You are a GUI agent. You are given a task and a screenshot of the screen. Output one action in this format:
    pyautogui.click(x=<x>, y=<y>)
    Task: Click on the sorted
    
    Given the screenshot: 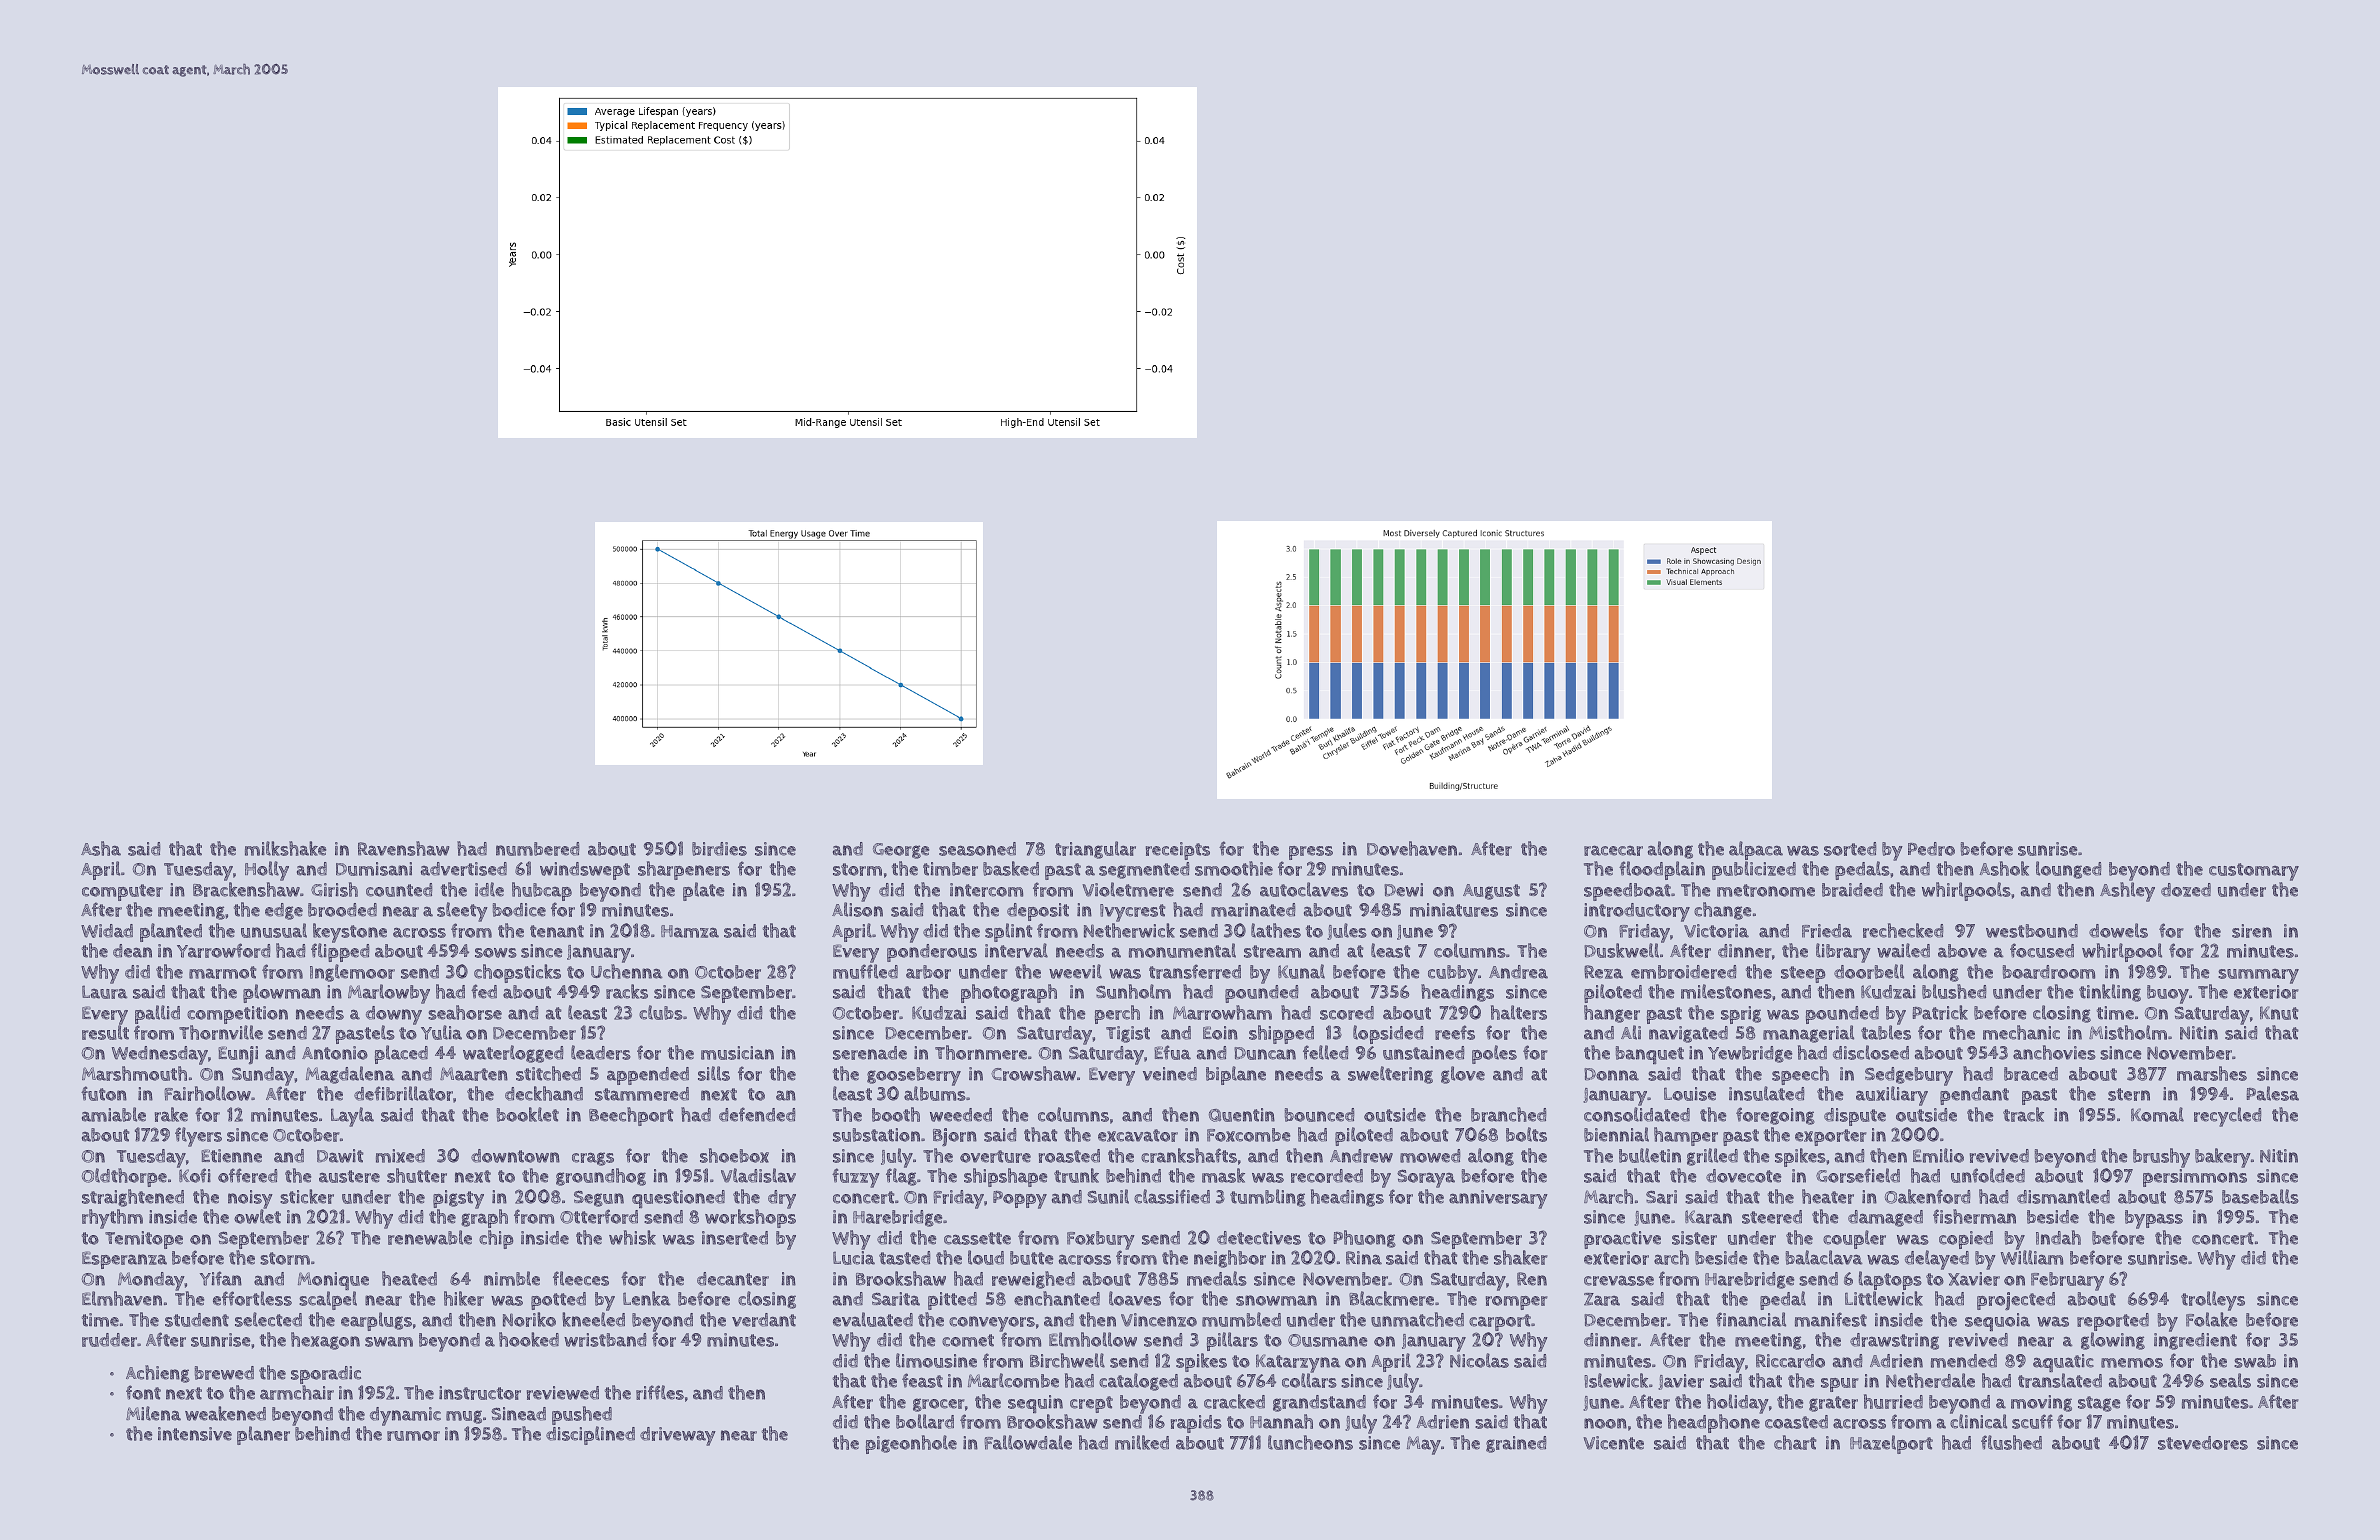 What is the action you would take?
    pyautogui.click(x=1850, y=849)
